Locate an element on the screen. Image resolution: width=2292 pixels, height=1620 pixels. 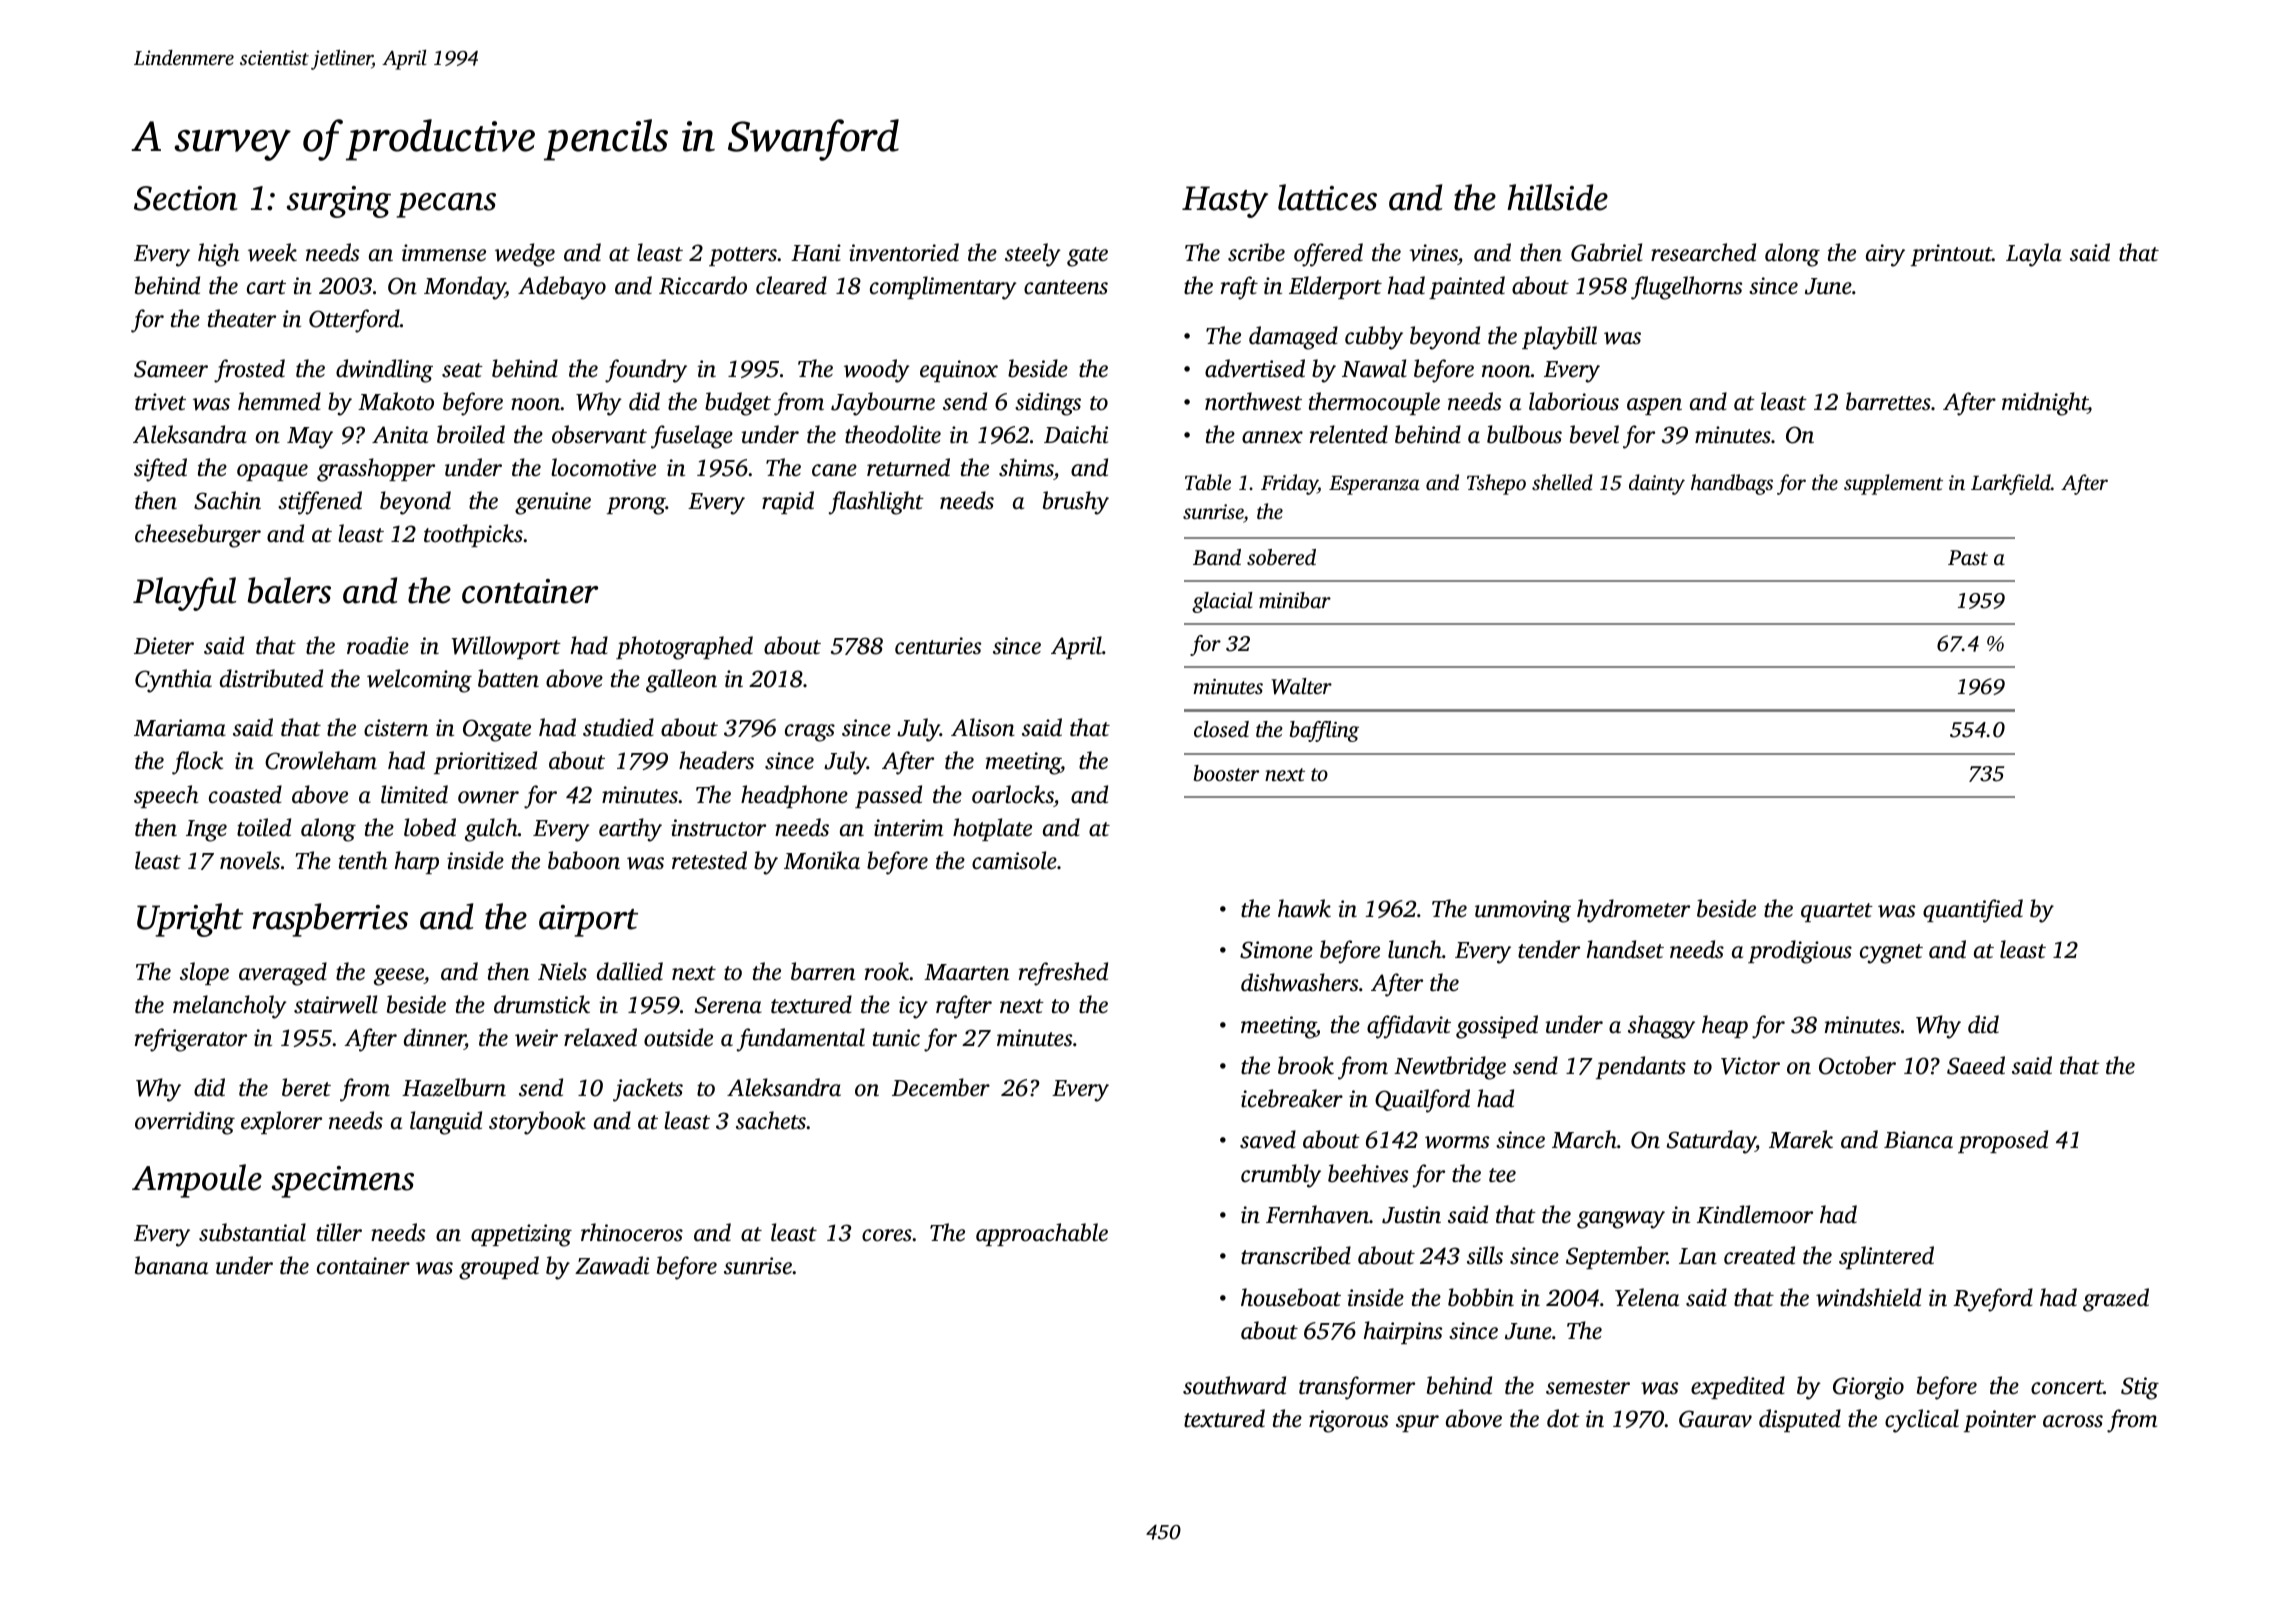
specimens is located at coordinates (343, 1182).
